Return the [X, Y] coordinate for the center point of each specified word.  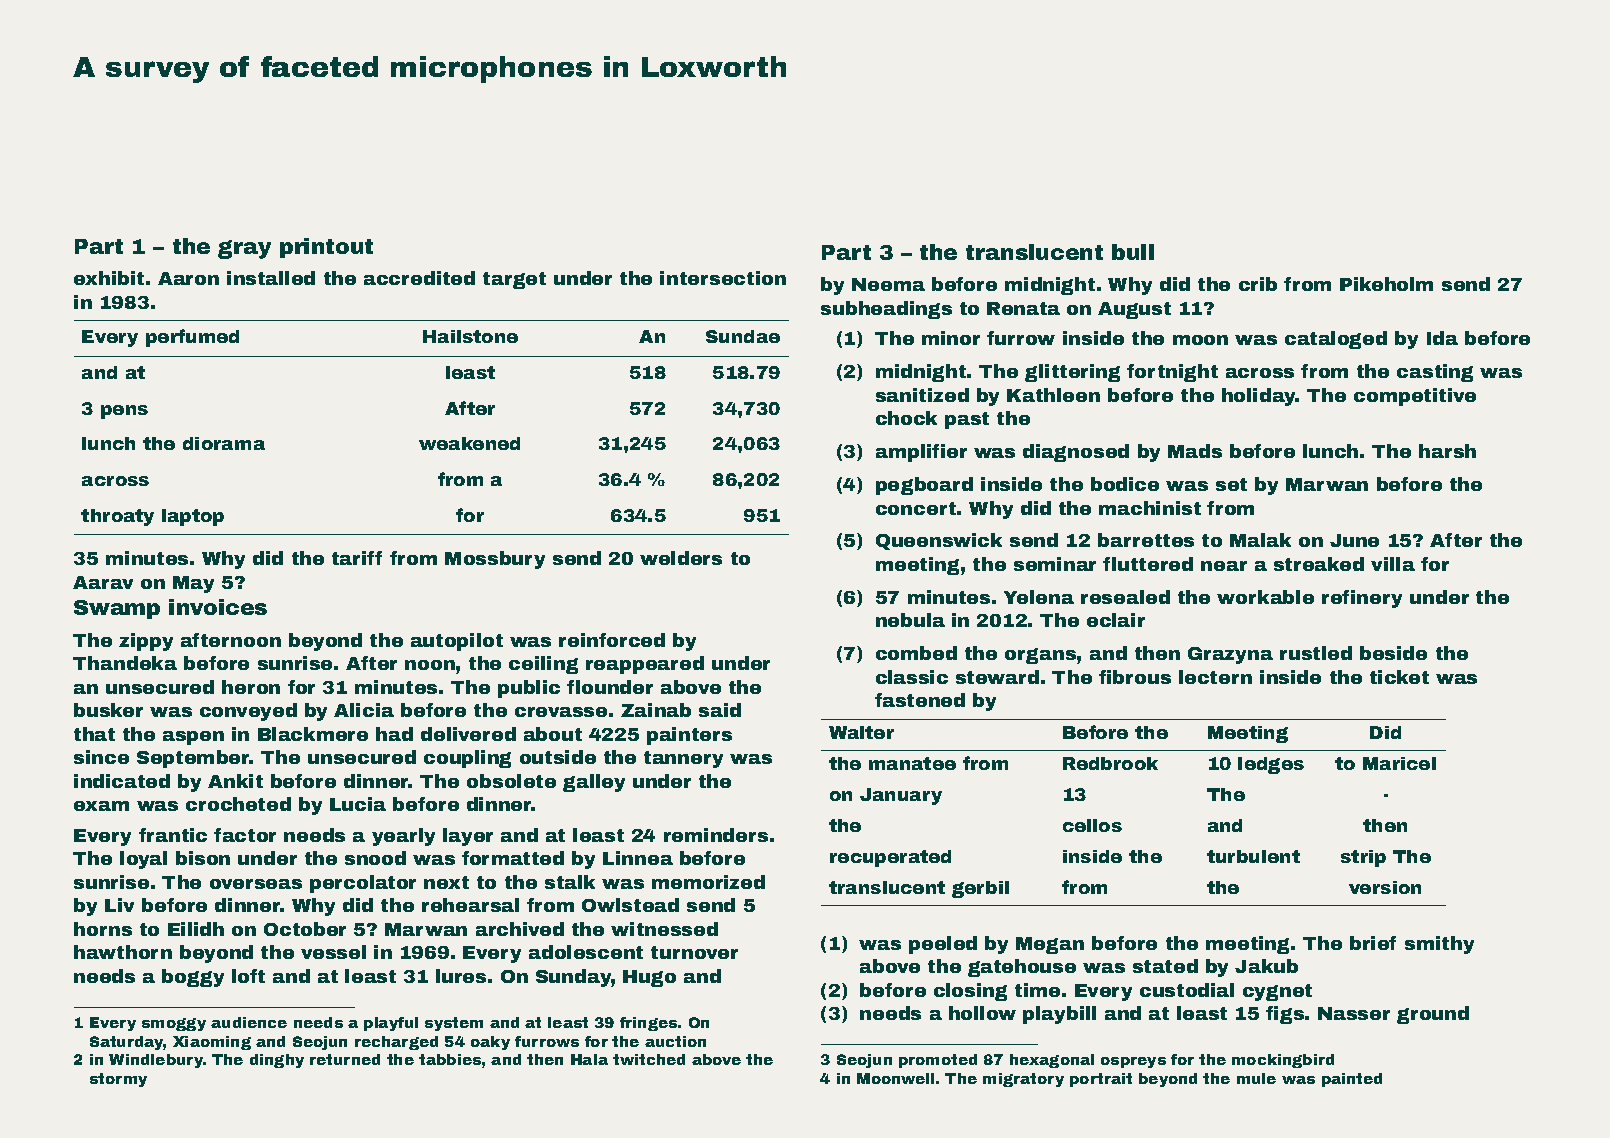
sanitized [922, 395]
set [1231, 484]
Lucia [358, 804]
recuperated [890, 858]
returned [345, 1059]
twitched [649, 1059]
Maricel [1399, 763]
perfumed [192, 338]
